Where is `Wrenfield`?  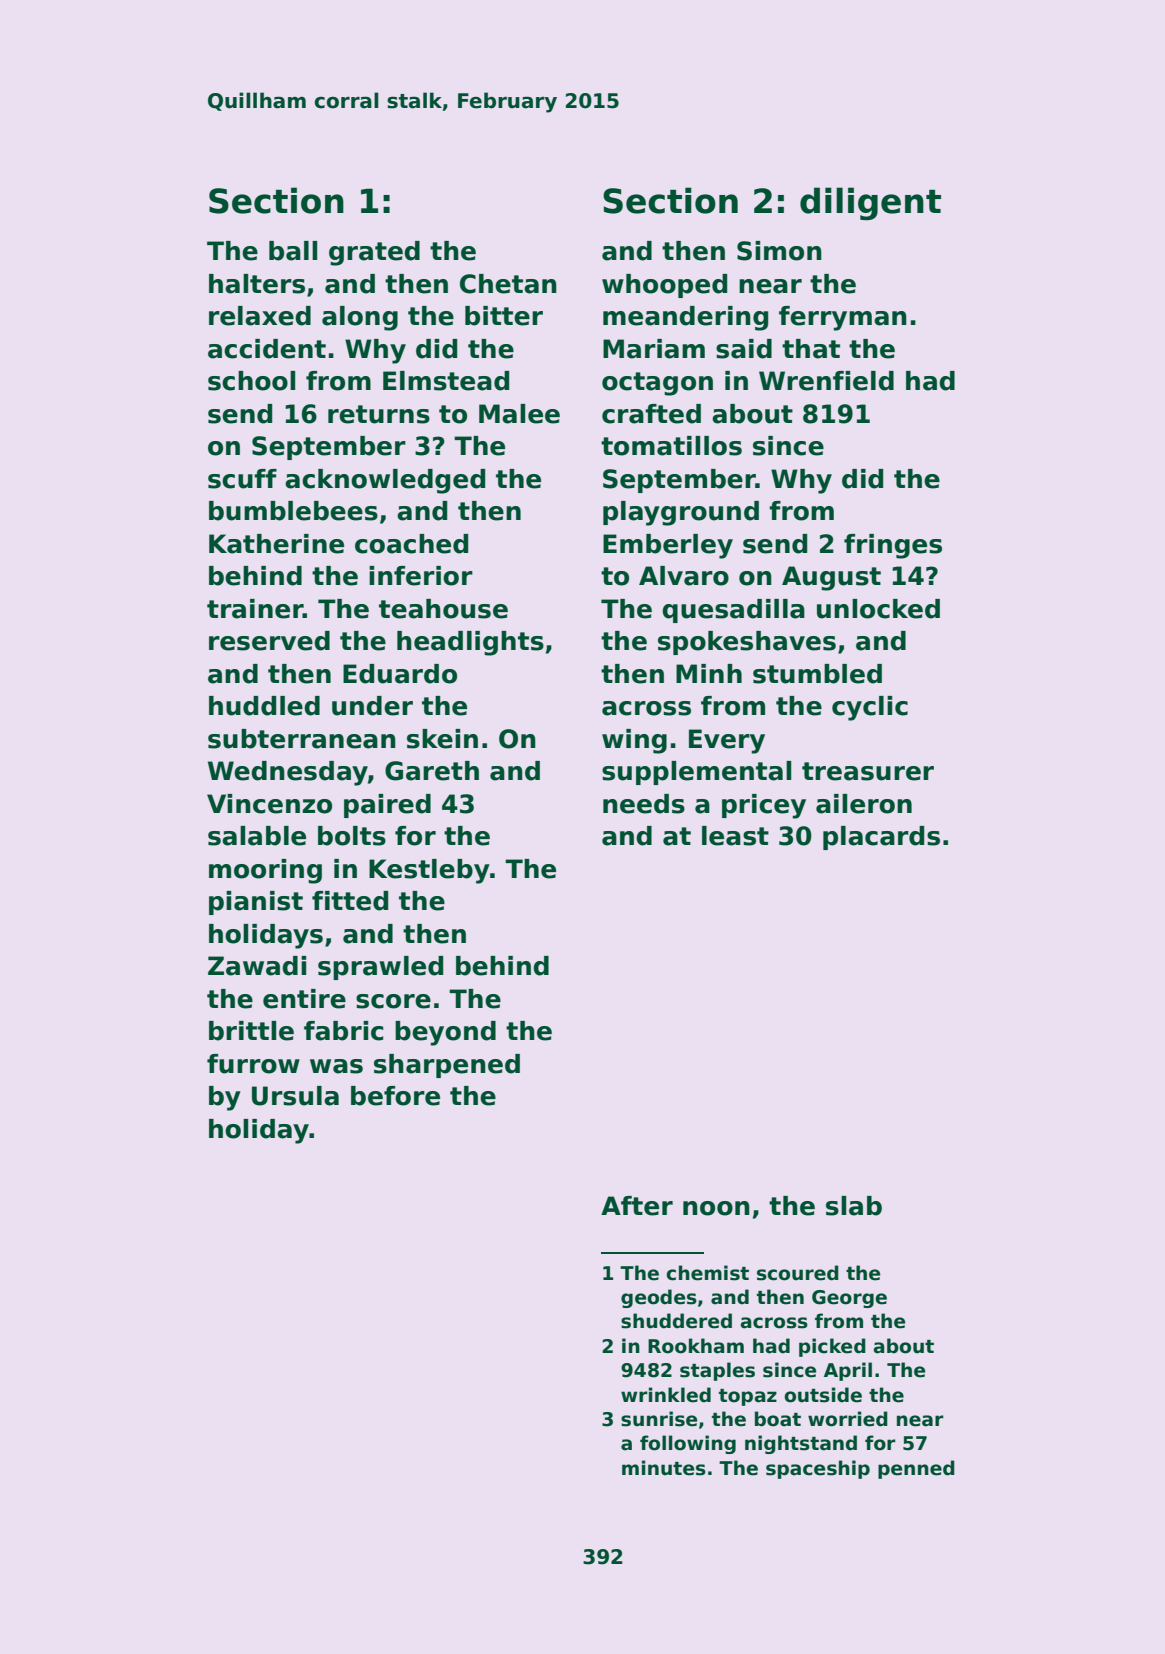
Wrenfield is located at coordinates (826, 381).
